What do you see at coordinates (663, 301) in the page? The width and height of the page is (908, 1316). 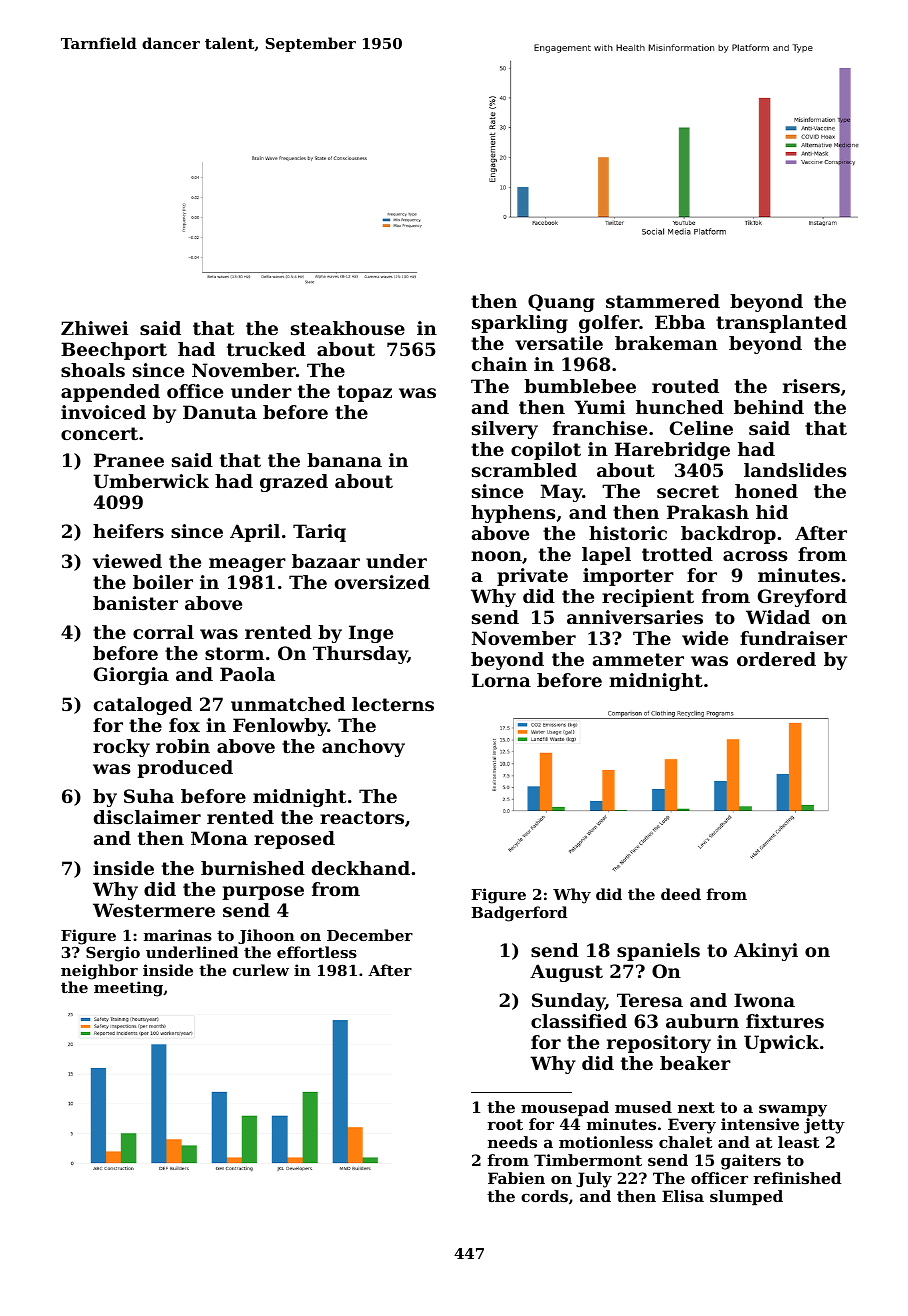 I see `stammered` at bounding box center [663, 301].
